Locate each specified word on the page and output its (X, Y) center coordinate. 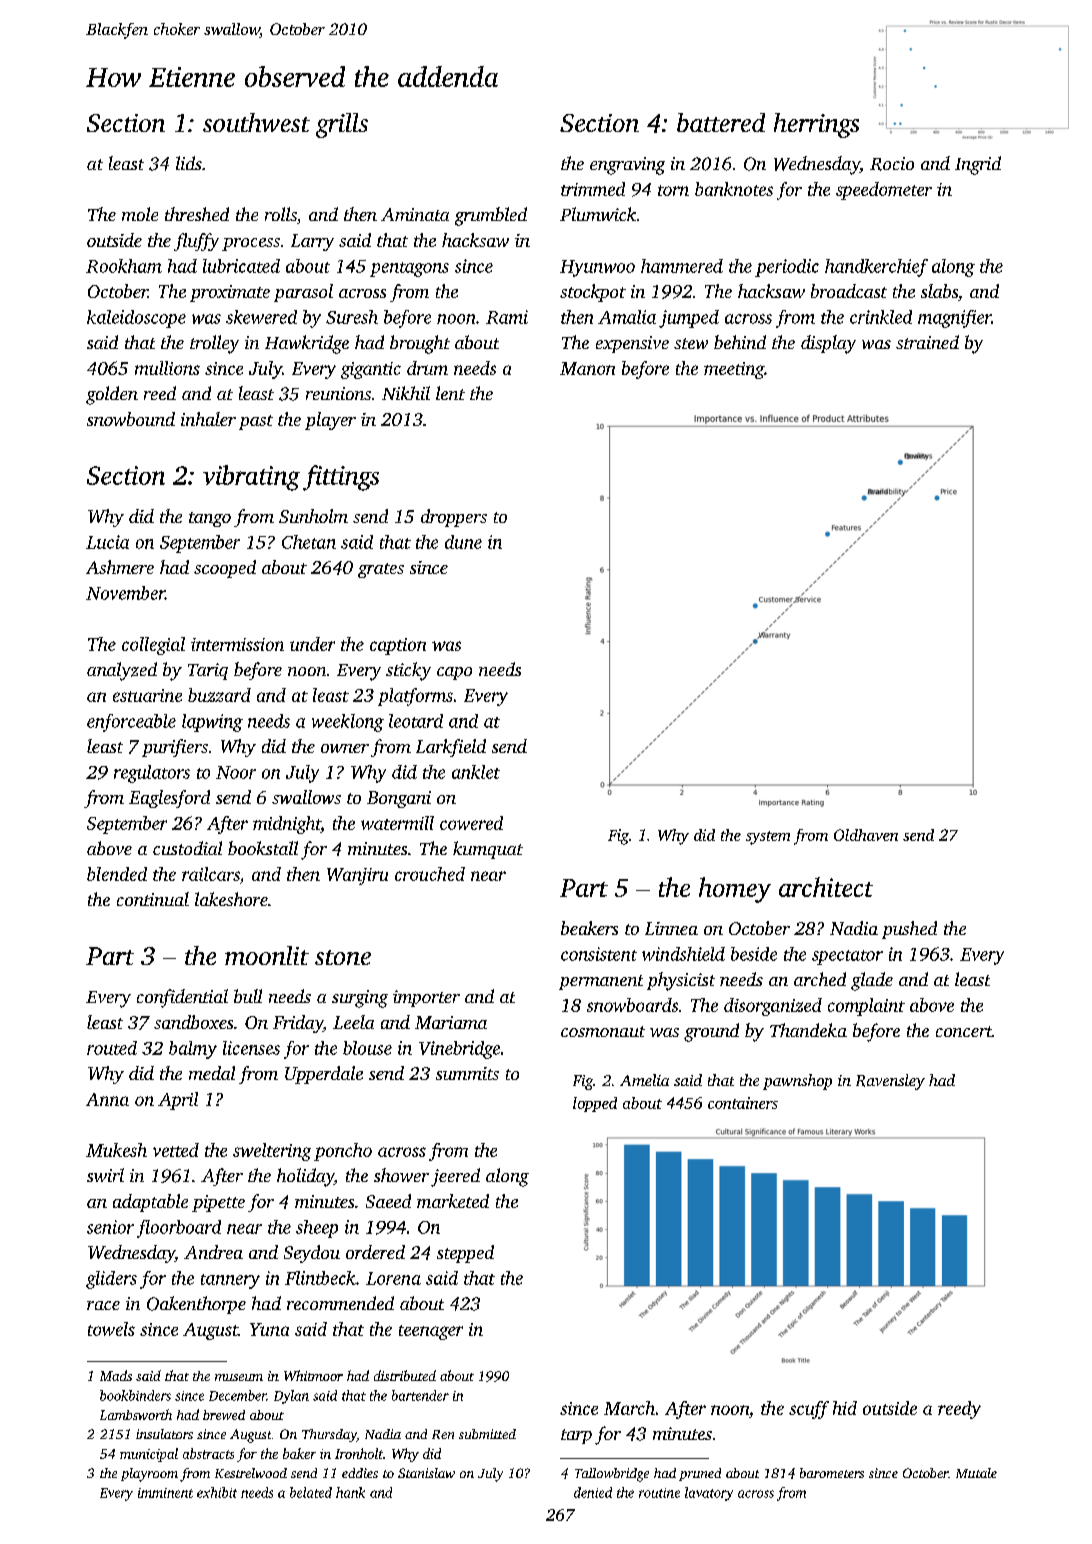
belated (311, 1492)
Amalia (627, 317)
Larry (312, 242)
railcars (211, 874)
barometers (832, 1473)
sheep (317, 1229)
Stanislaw (426, 1473)
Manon (587, 368)
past (256, 422)
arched (820, 979)
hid (845, 1408)
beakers (589, 928)
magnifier (954, 319)
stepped (465, 1254)
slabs (939, 291)
